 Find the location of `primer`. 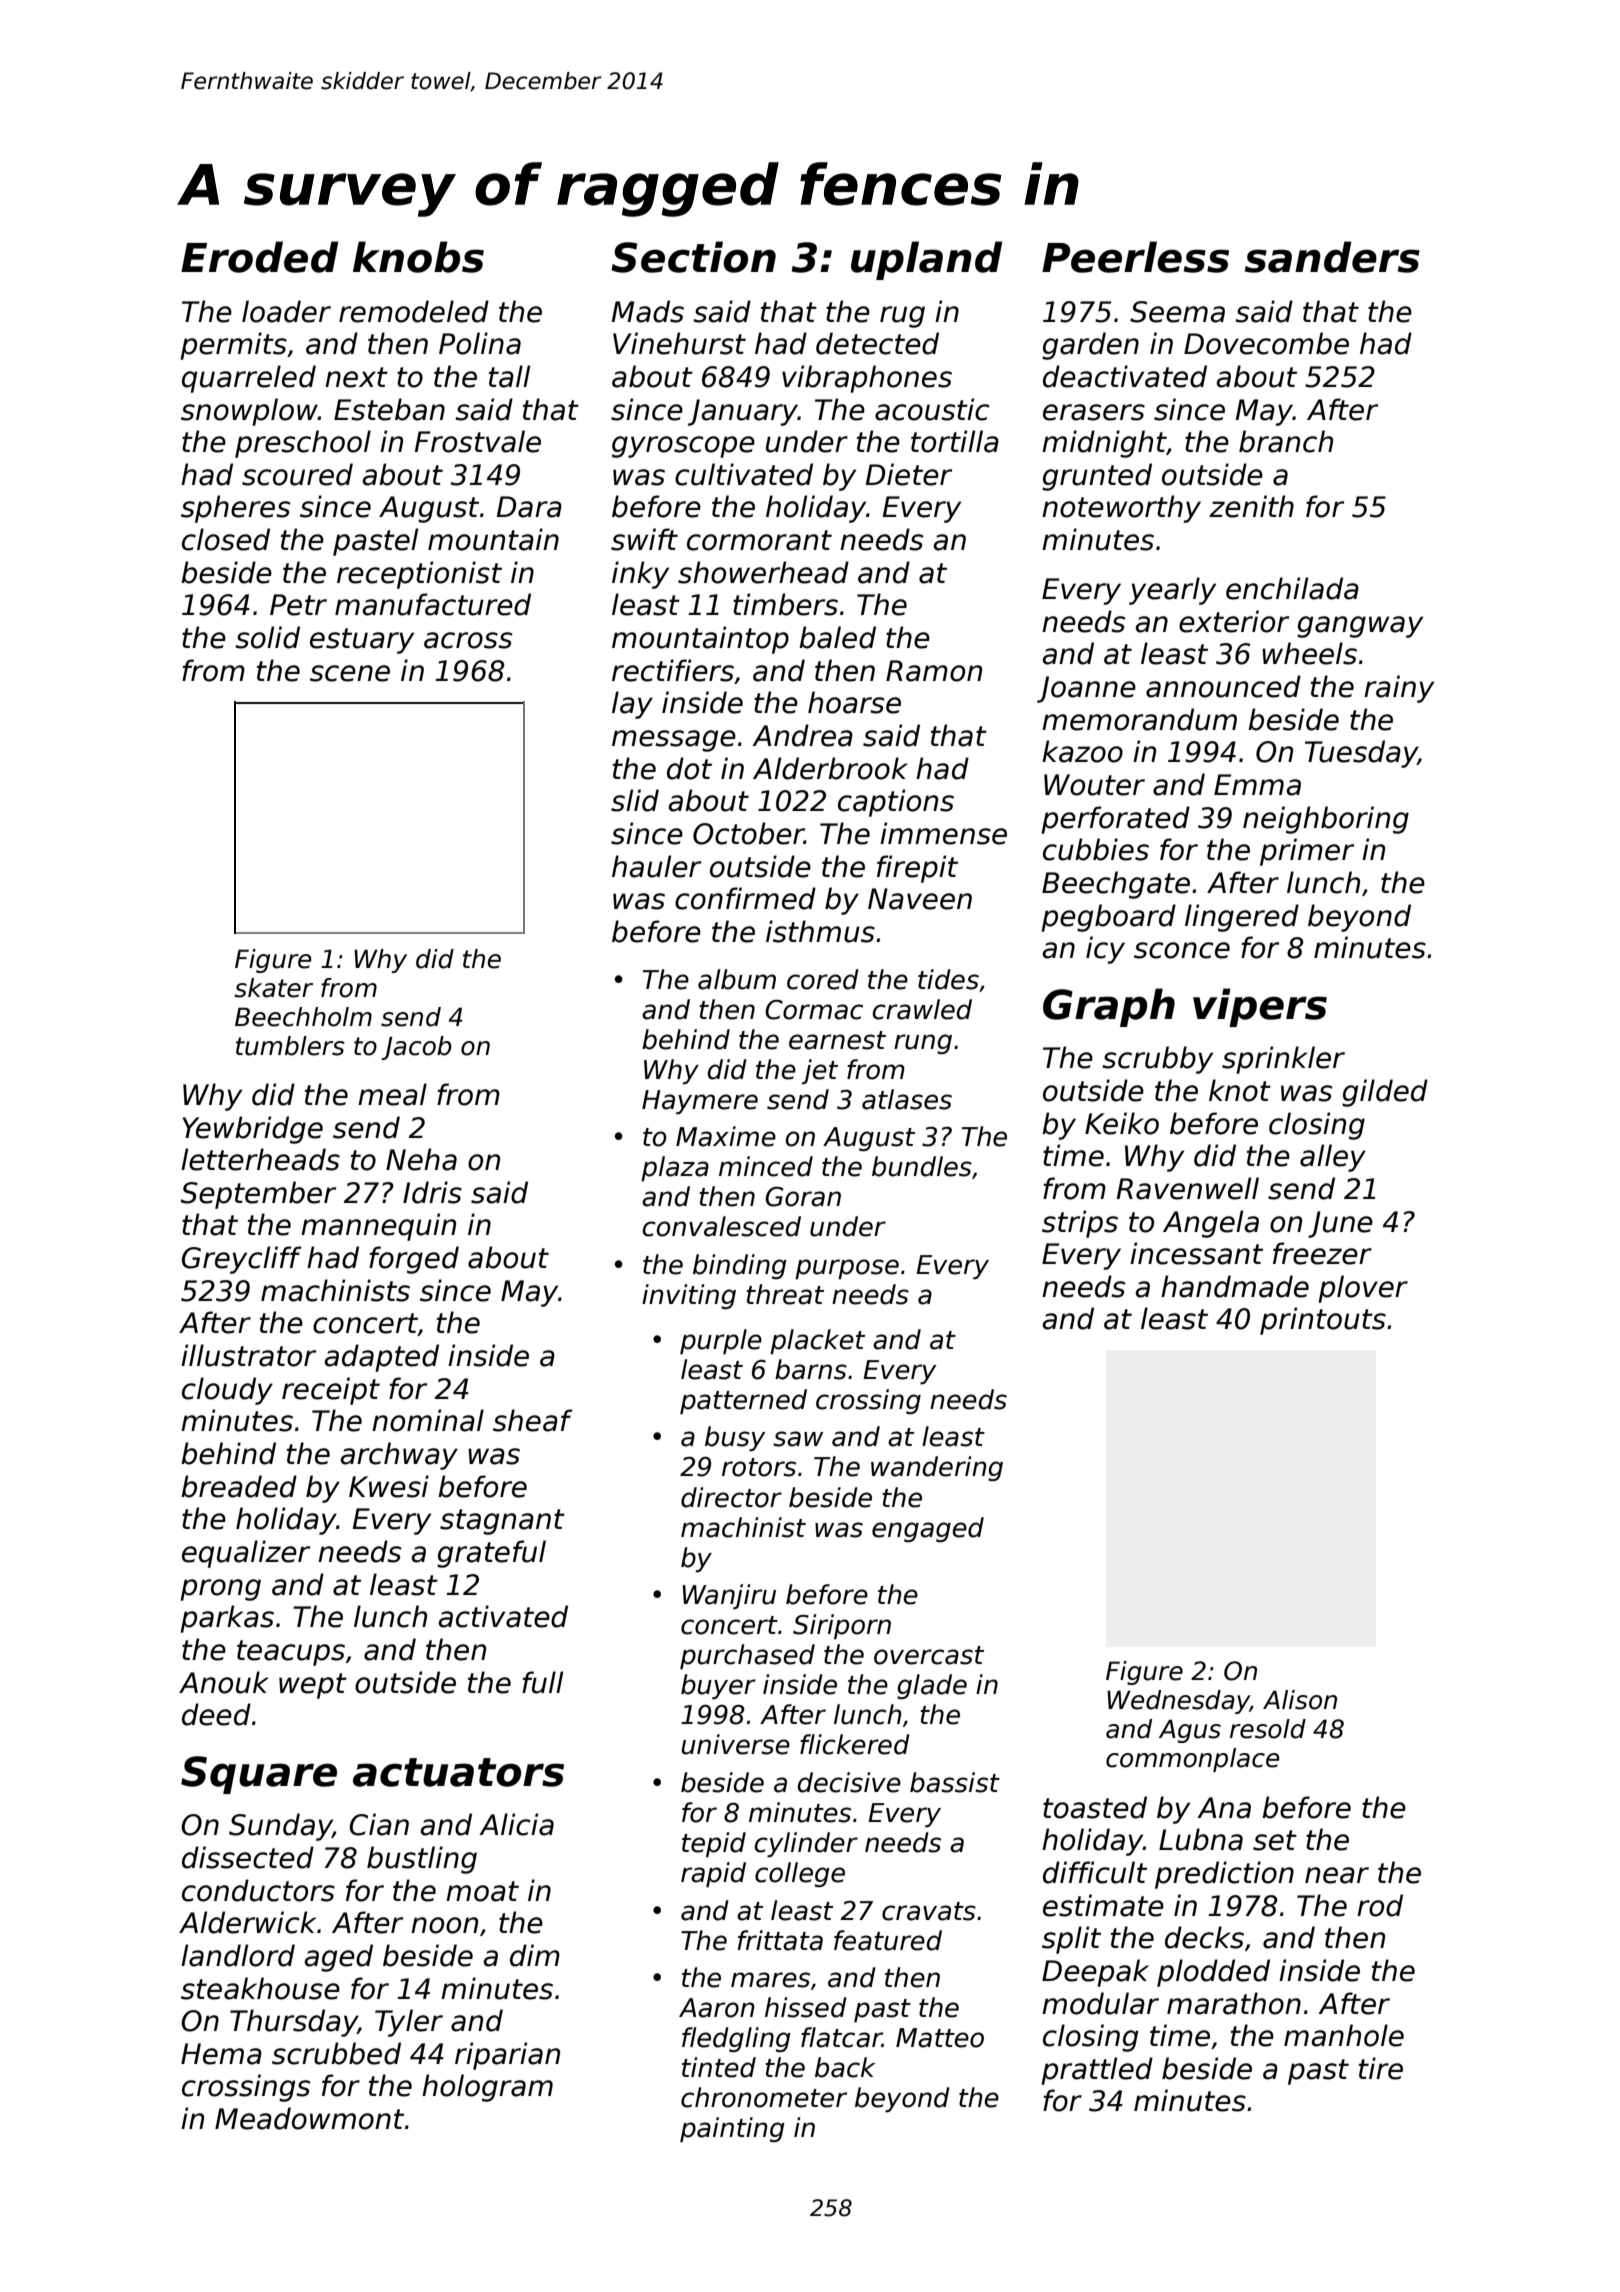

primer is located at coordinates (1307, 852).
